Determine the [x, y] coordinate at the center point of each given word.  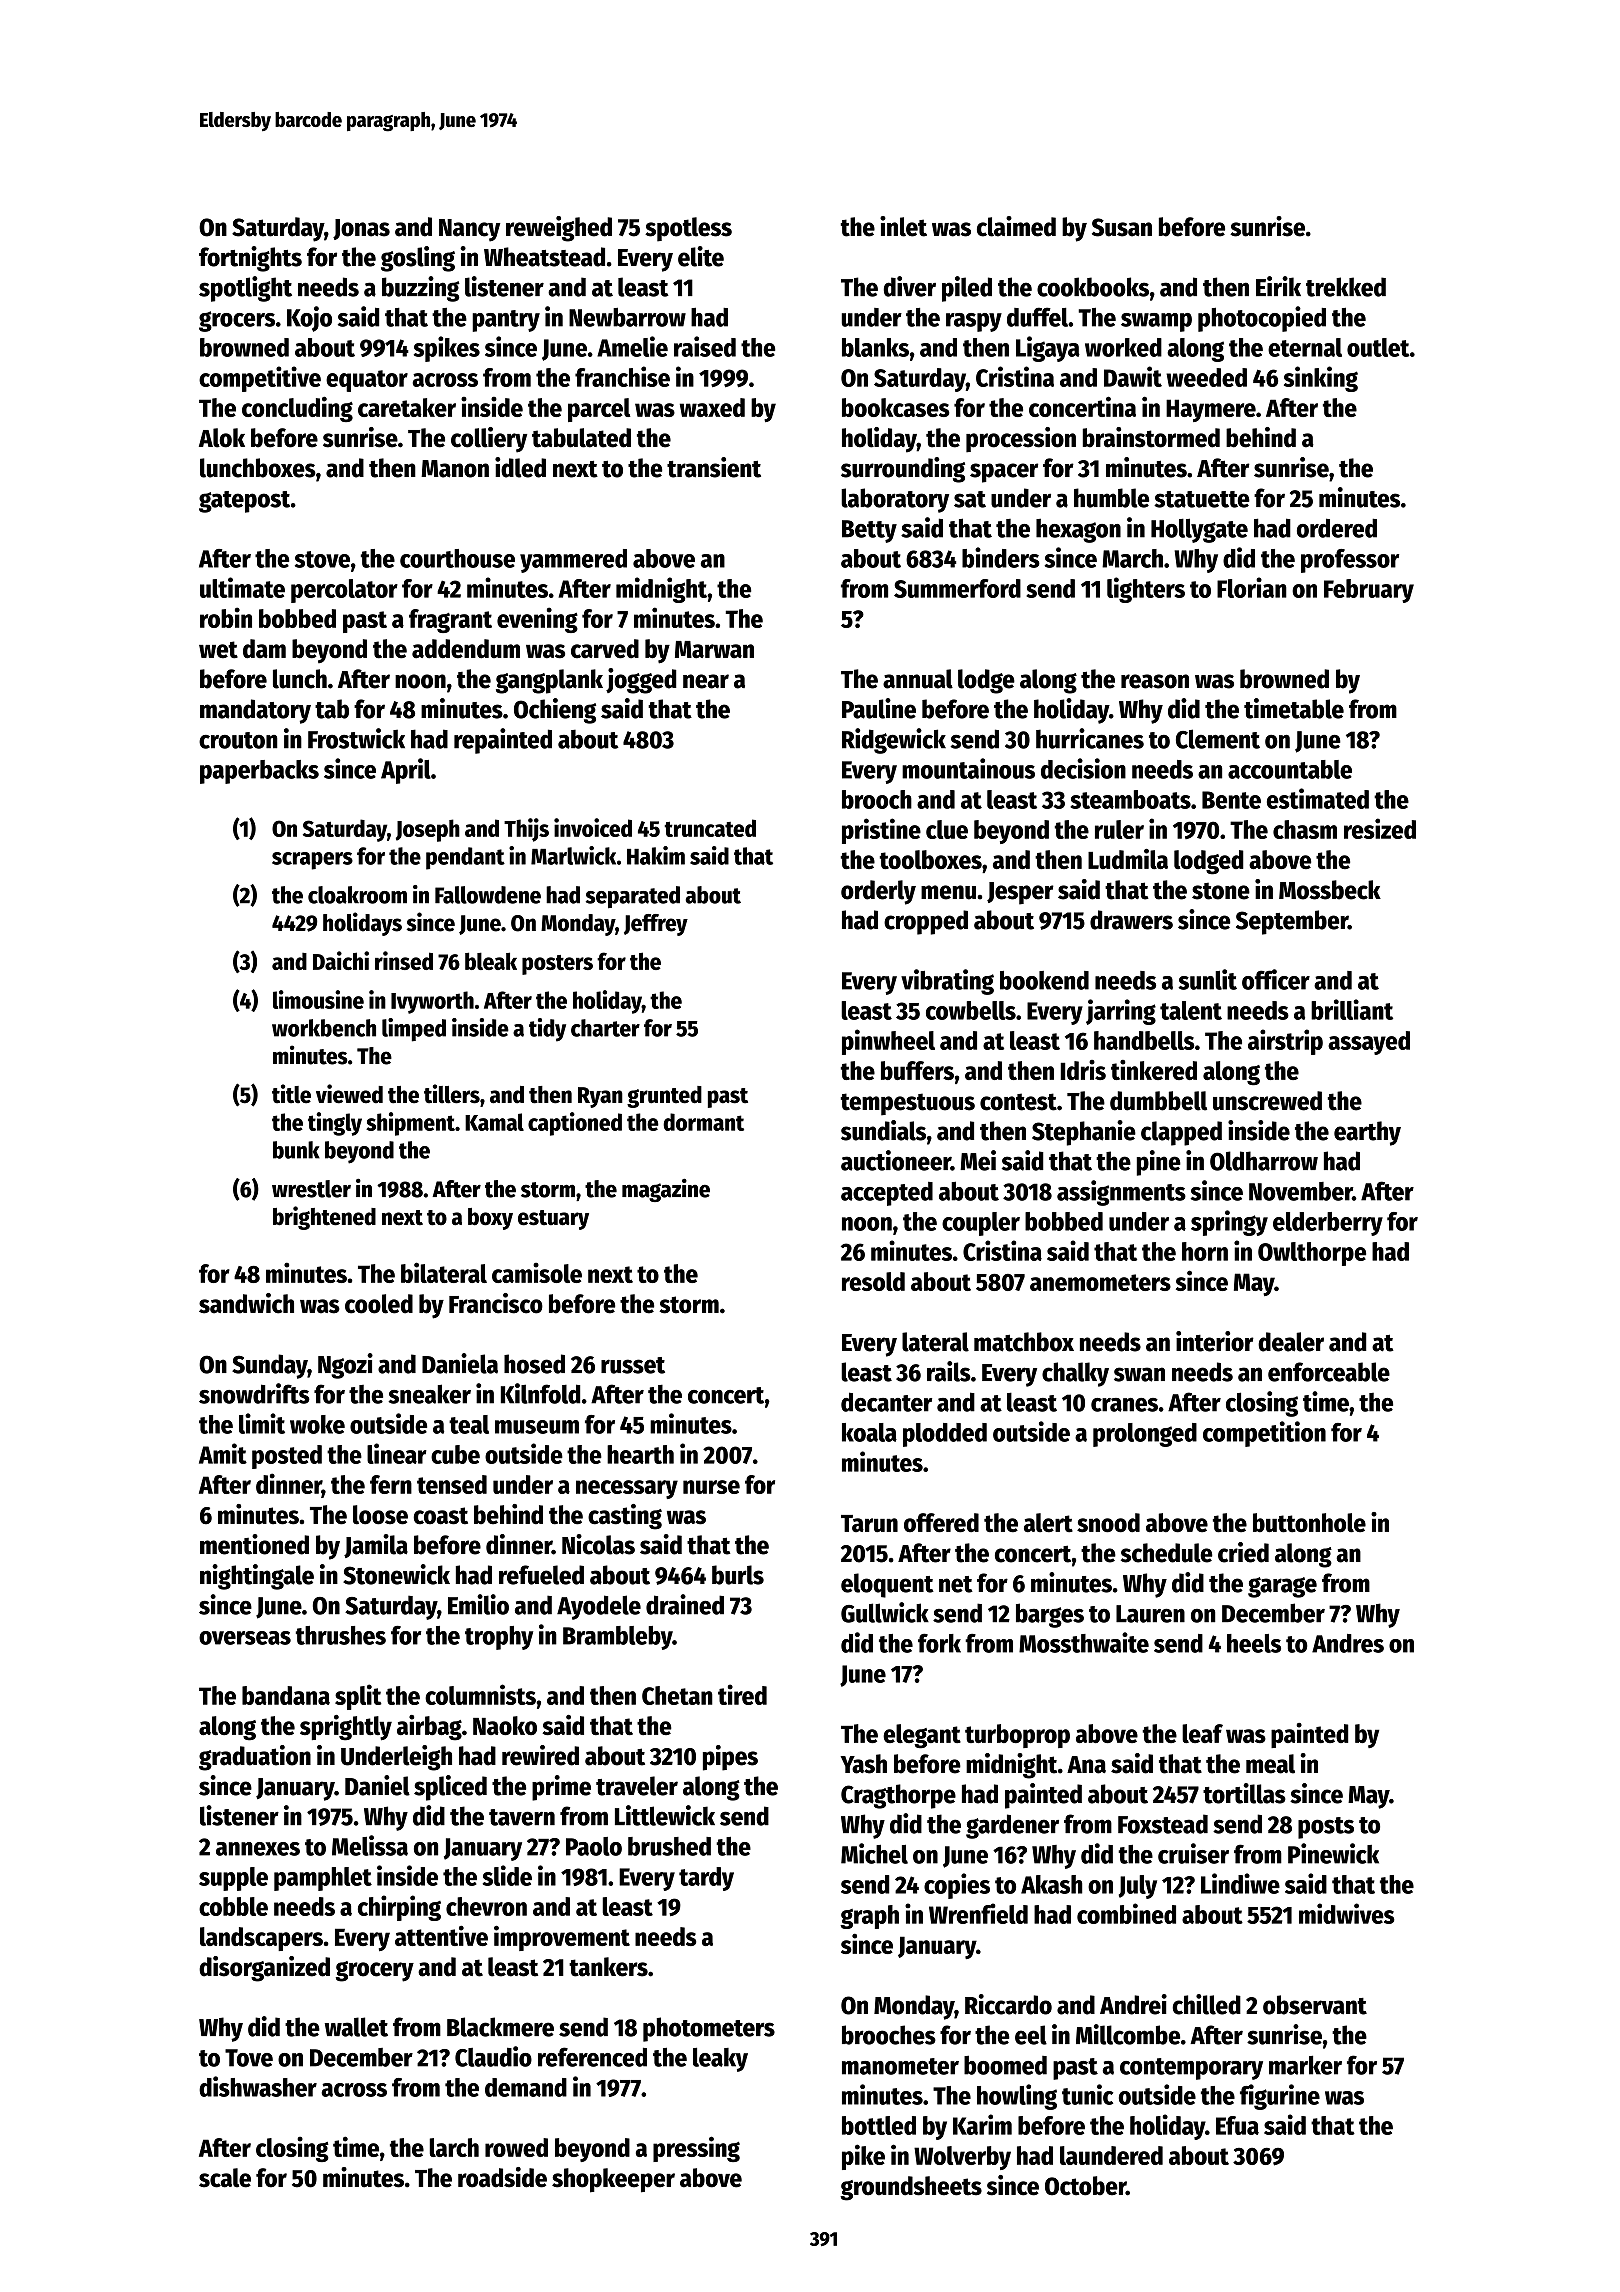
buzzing [421, 289]
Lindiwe [1240, 1883]
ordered [1337, 528]
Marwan [714, 650]
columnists [480, 1694]
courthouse [457, 558]
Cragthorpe [898, 1796]
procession [1021, 440]
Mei [978, 1160]
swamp [1156, 322]
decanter [886, 1402]
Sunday [270, 1366]
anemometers [1100, 1282]
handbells [1144, 1040]
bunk [296, 1150]
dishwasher [258, 2086]
